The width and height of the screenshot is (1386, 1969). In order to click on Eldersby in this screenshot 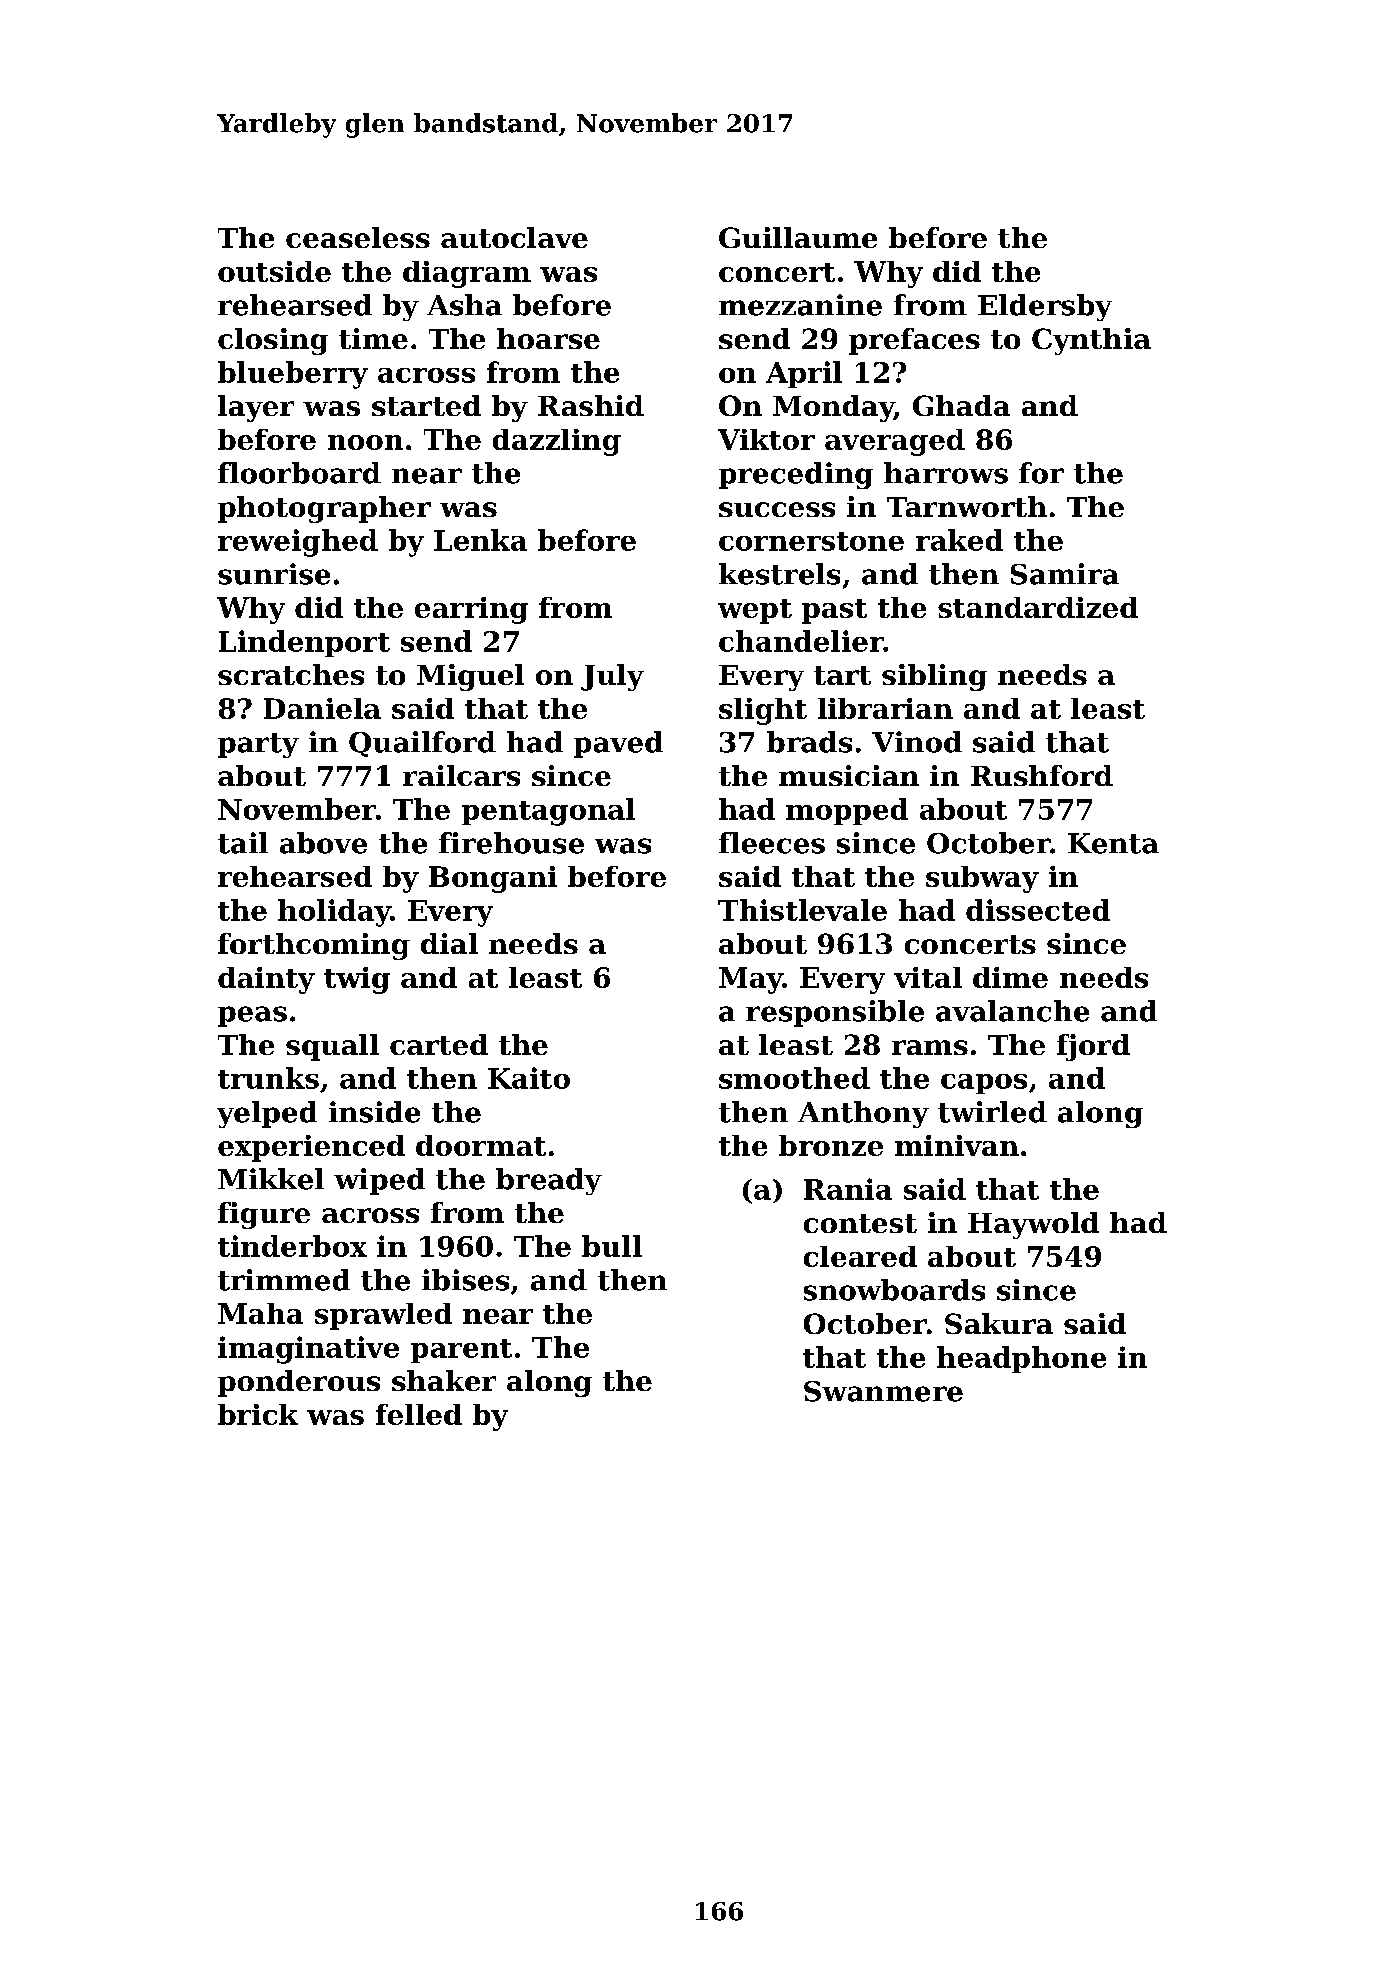, I will do `click(1045, 307)`.
